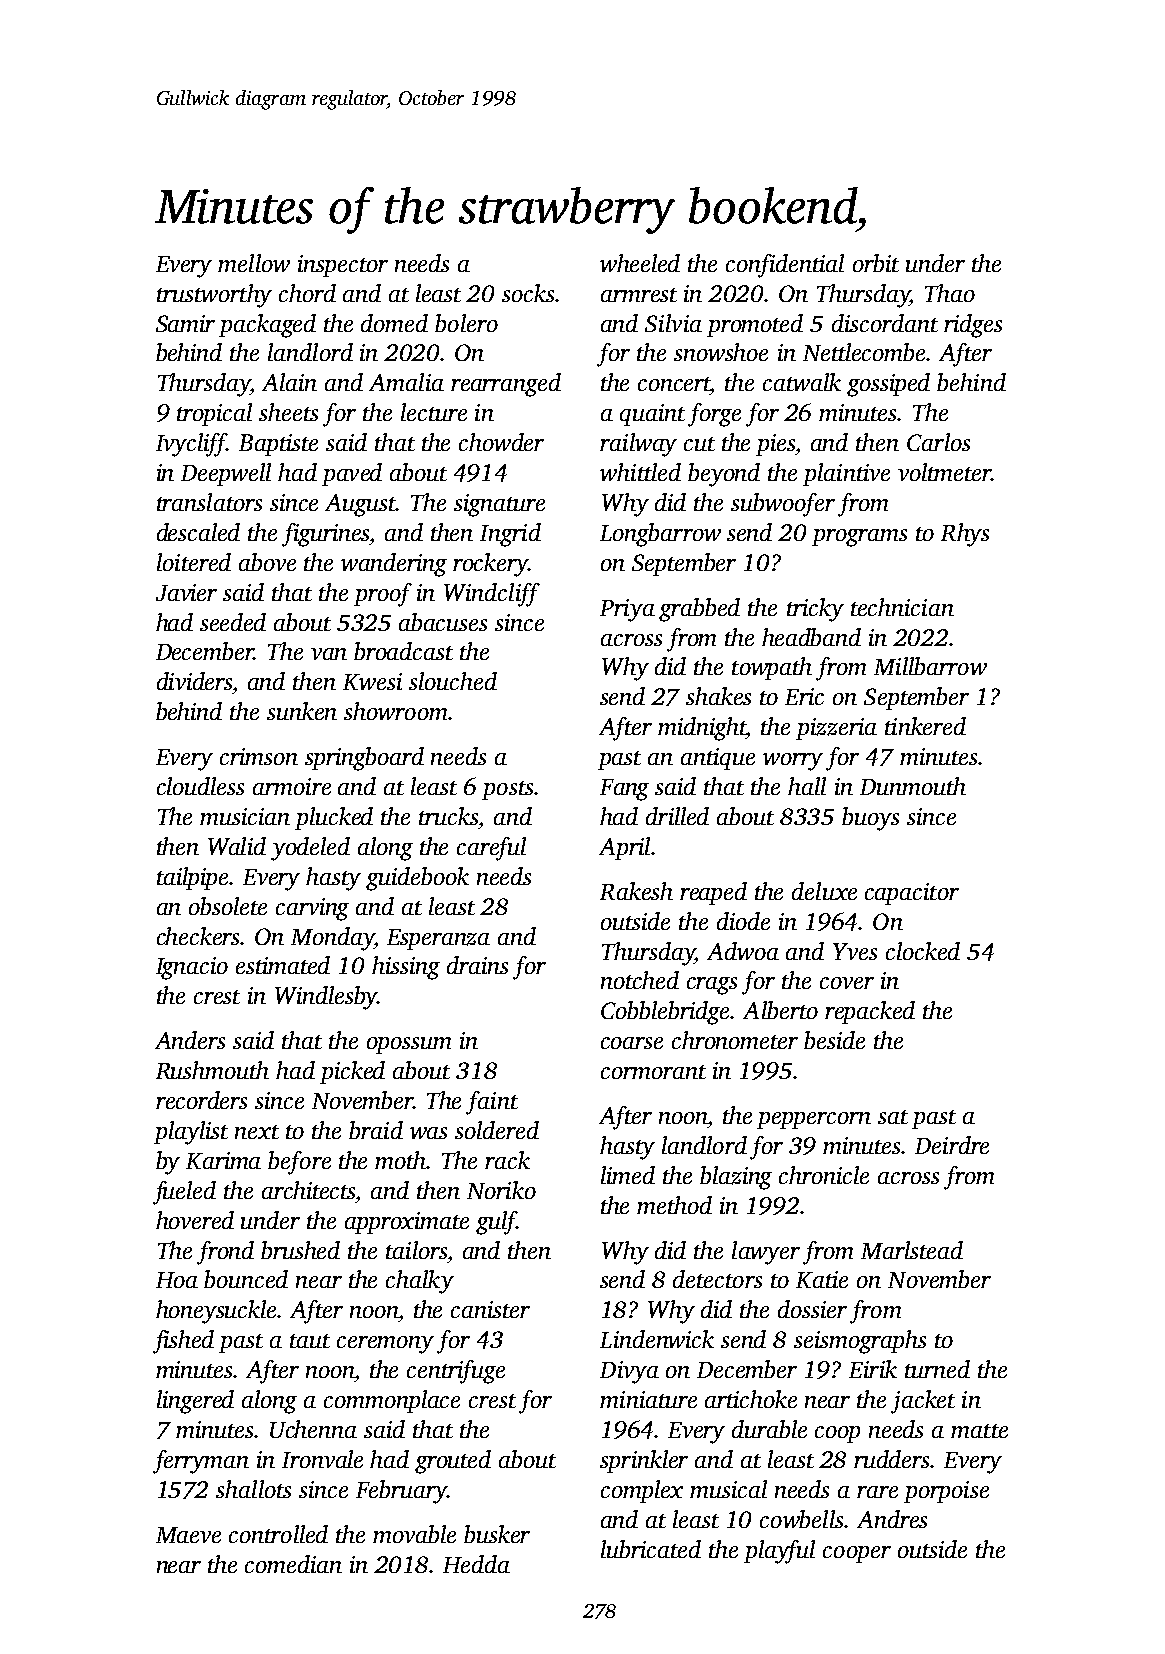 This image has height=1654, width=1165. What do you see at coordinates (902, 607) in the image?
I see `technician` at bounding box center [902, 607].
